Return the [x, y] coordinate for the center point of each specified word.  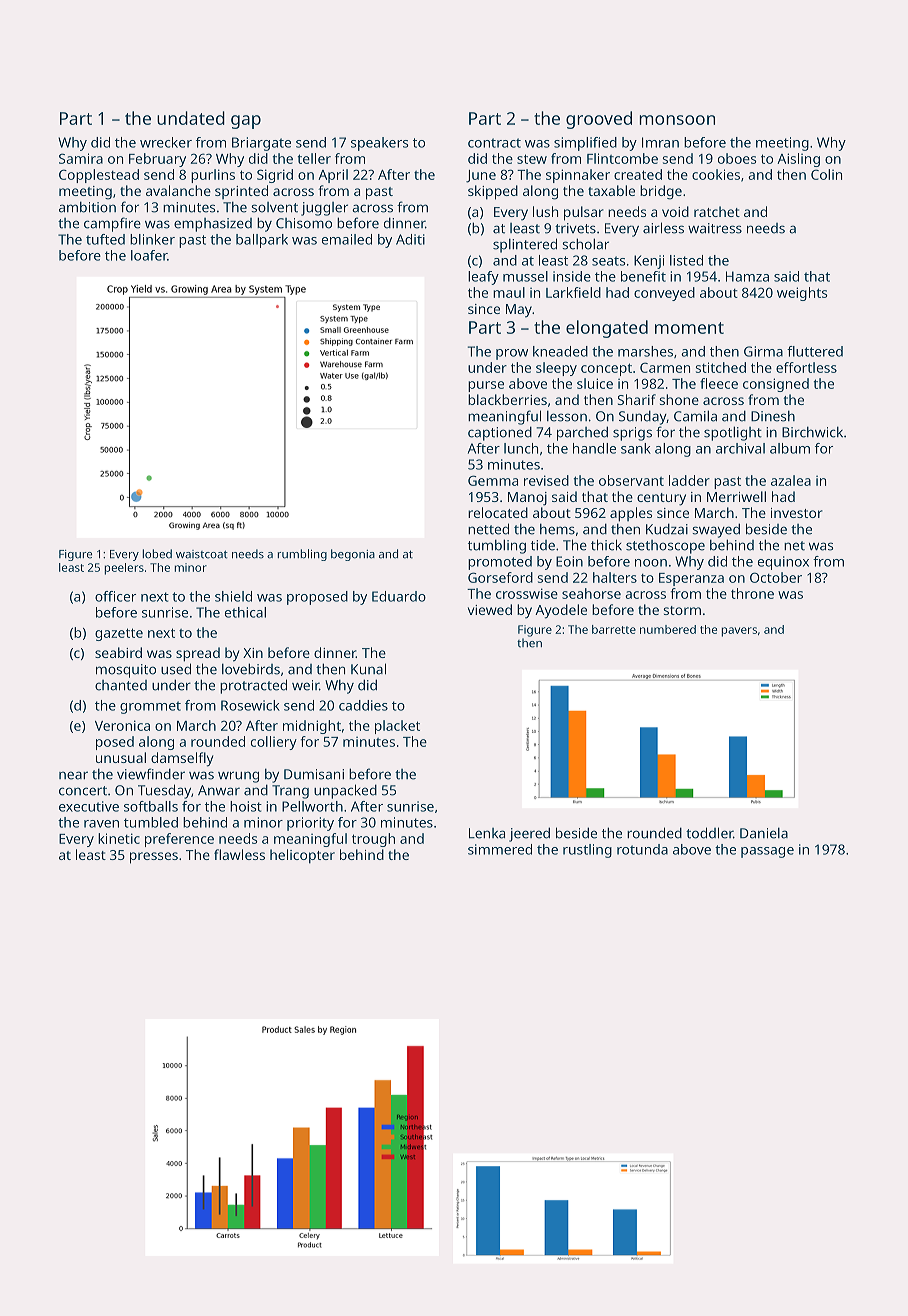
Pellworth [312, 806]
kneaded [560, 351]
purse [486, 386]
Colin [826, 174]
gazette [119, 634]
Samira [81, 158]
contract [494, 143]
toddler [709, 833]
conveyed [664, 294]
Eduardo [399, 596]
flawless [239, 854]
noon [651, 563]
